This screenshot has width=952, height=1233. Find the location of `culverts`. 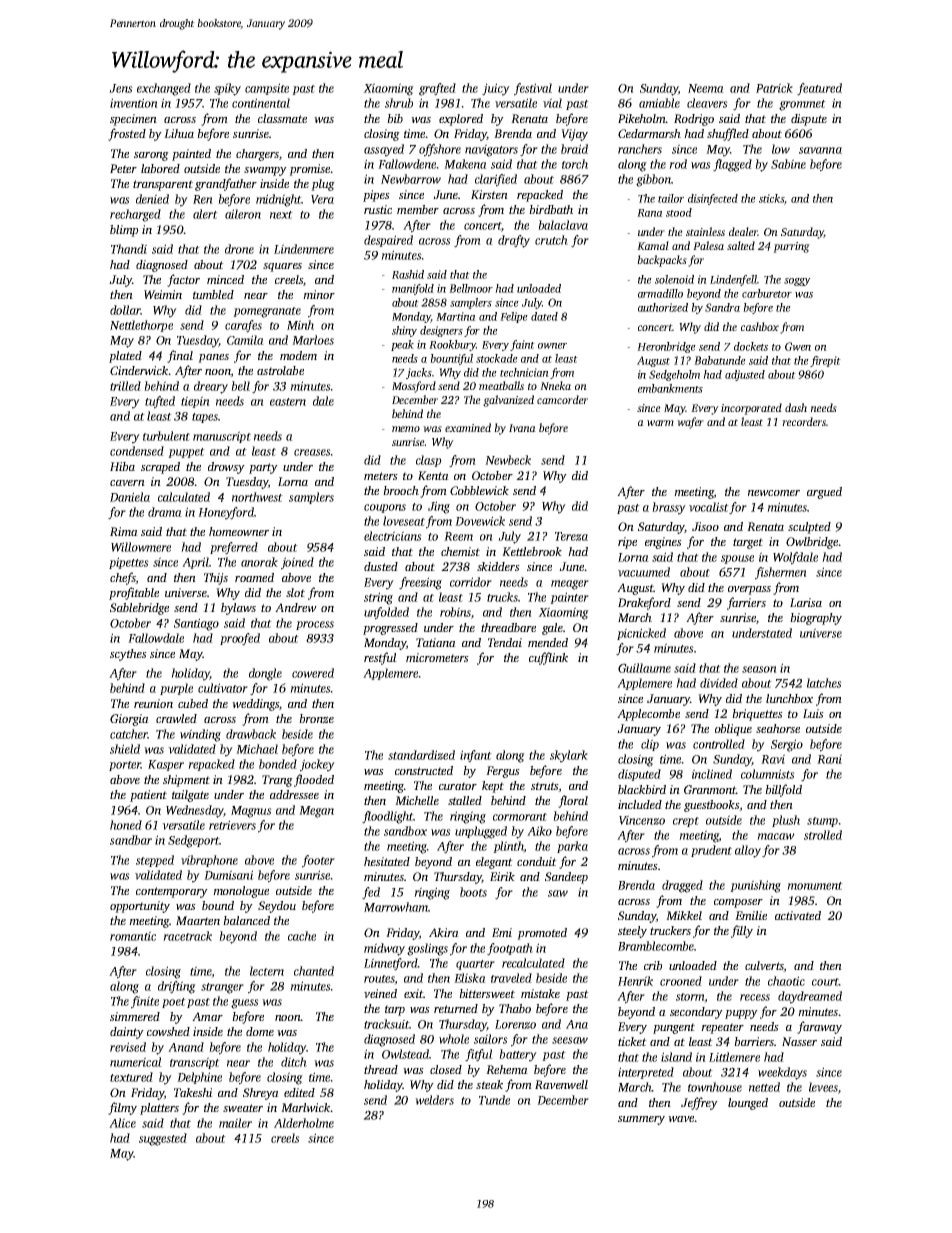

culverts is located at coordinates (764, 966).
